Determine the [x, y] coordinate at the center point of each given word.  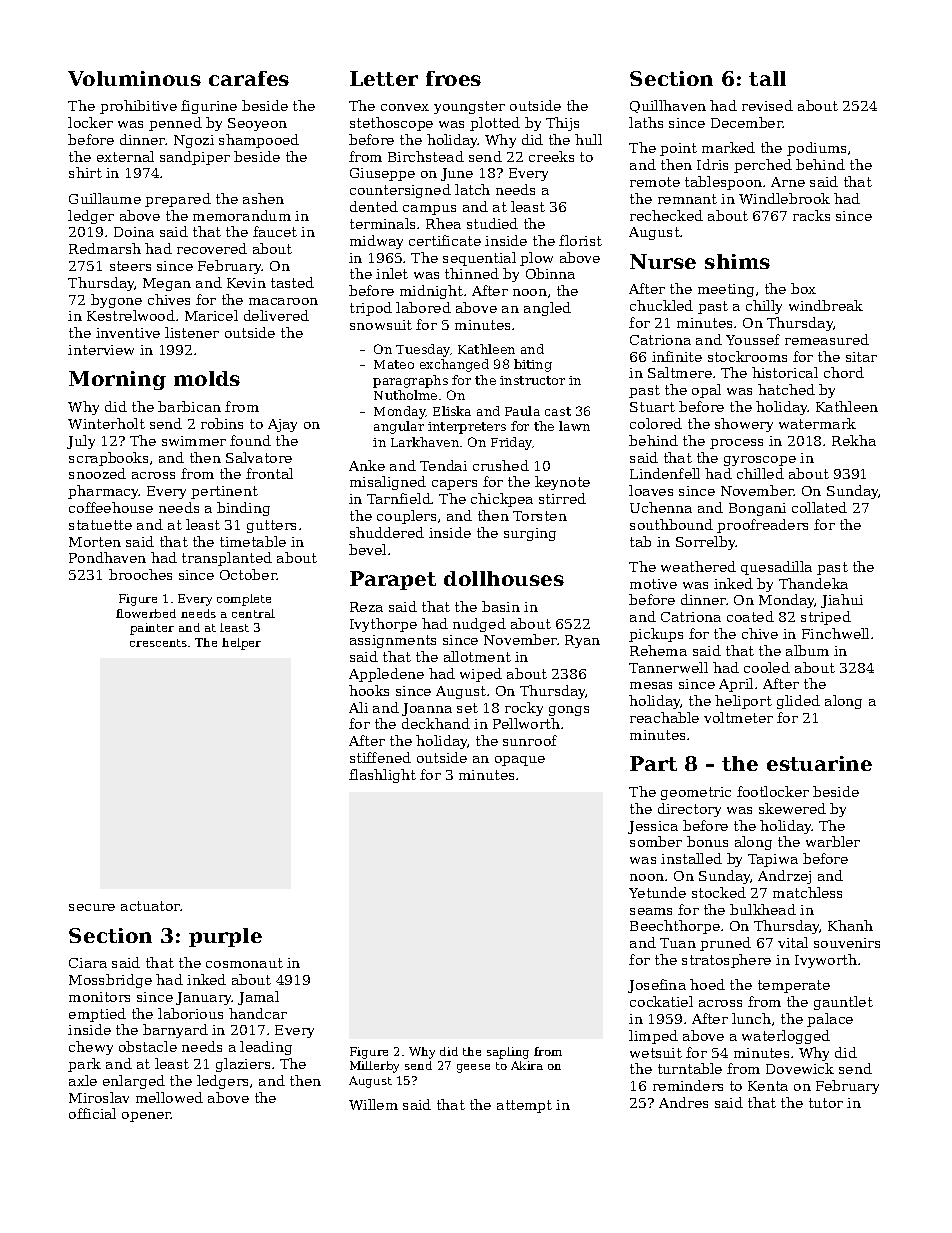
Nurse [663, 261]
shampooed [259, 141]
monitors [99, 997]
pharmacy [103, 492]
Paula [522, 411]
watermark [817, 423]
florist [580, 240]
